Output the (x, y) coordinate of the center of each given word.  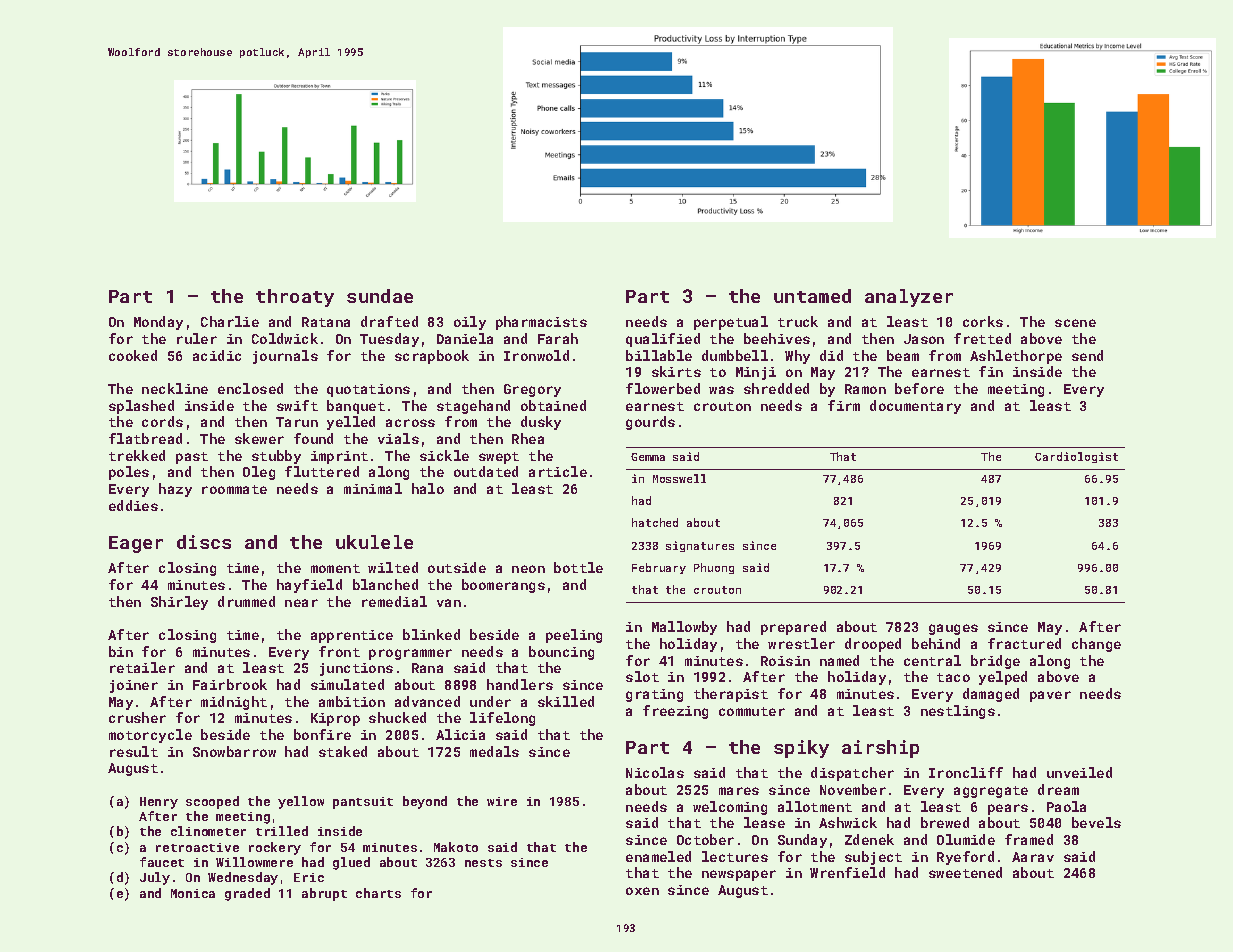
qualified (663, 340)
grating (654, 695)
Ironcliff (966, 772)
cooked (133, 355)
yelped (1003, 678)
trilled (282, 831)
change (1096, 645)
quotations (368, 390)
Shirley (179, 603)
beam (903, 355)
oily (470, 323)
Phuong (714, 568)
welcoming (730, 808)
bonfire (322, 734)
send (1087, 355)
